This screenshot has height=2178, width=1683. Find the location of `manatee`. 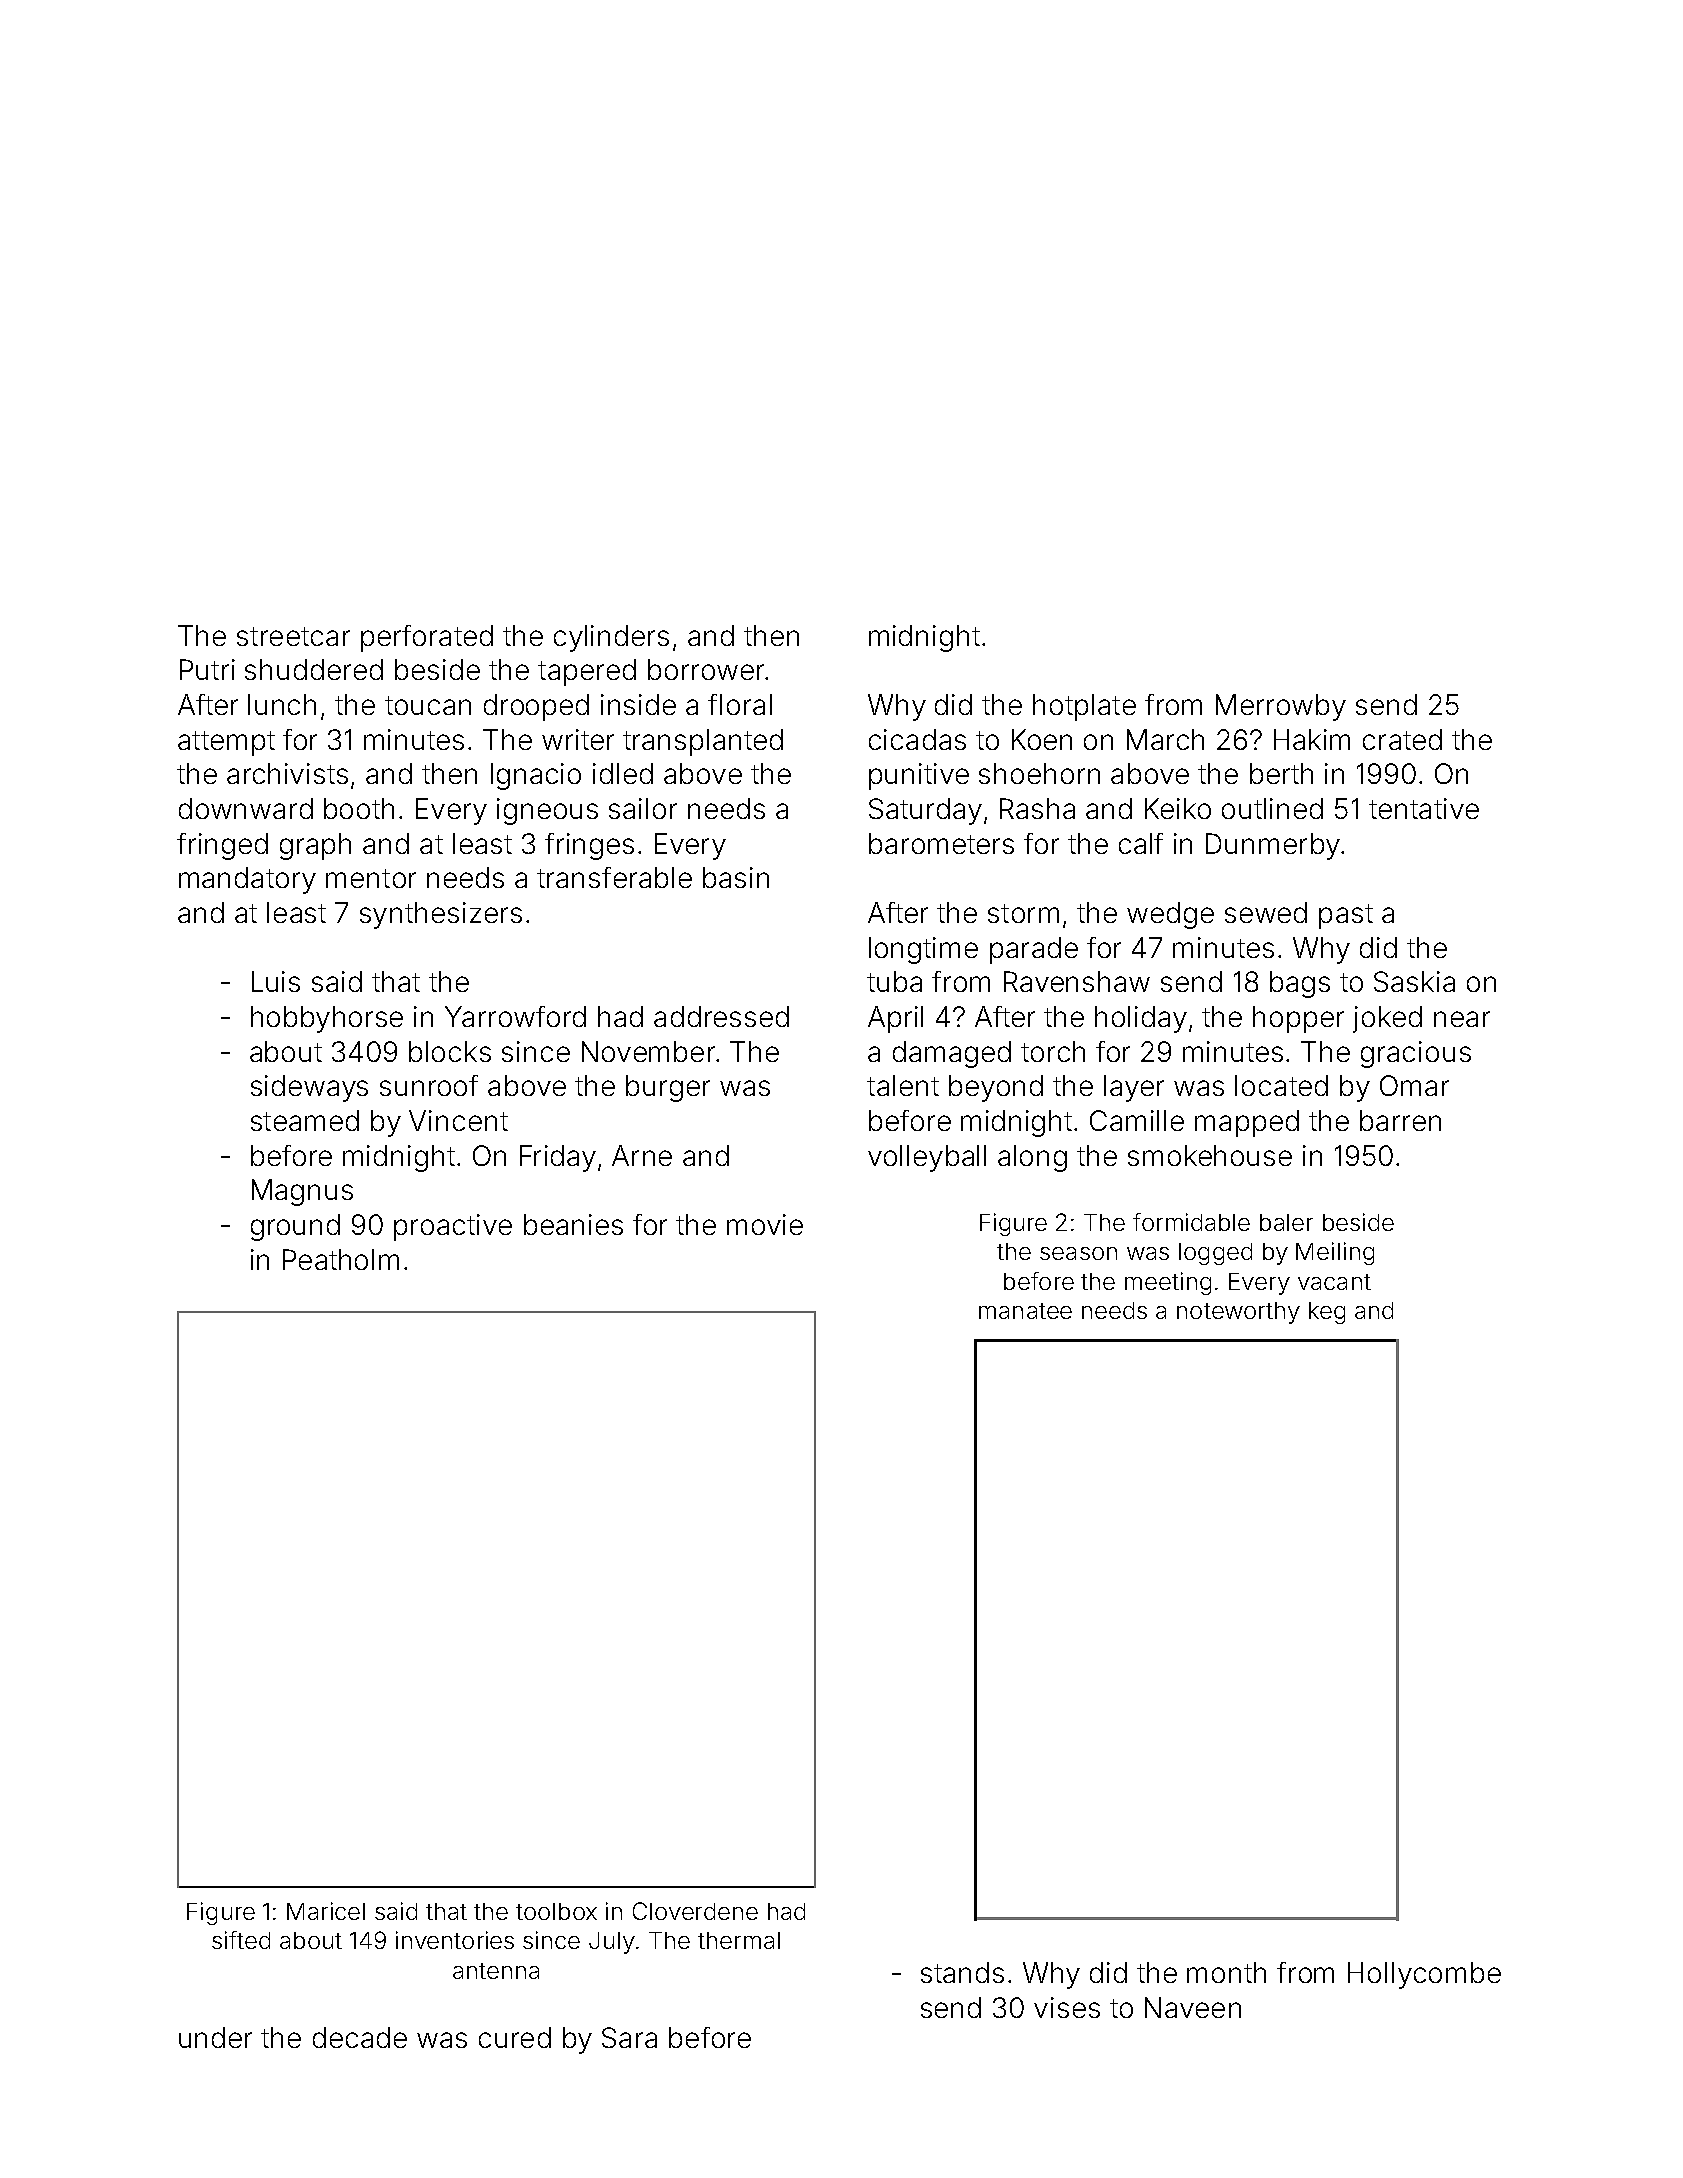

manatee is located at coordinates (1025, 1311).
